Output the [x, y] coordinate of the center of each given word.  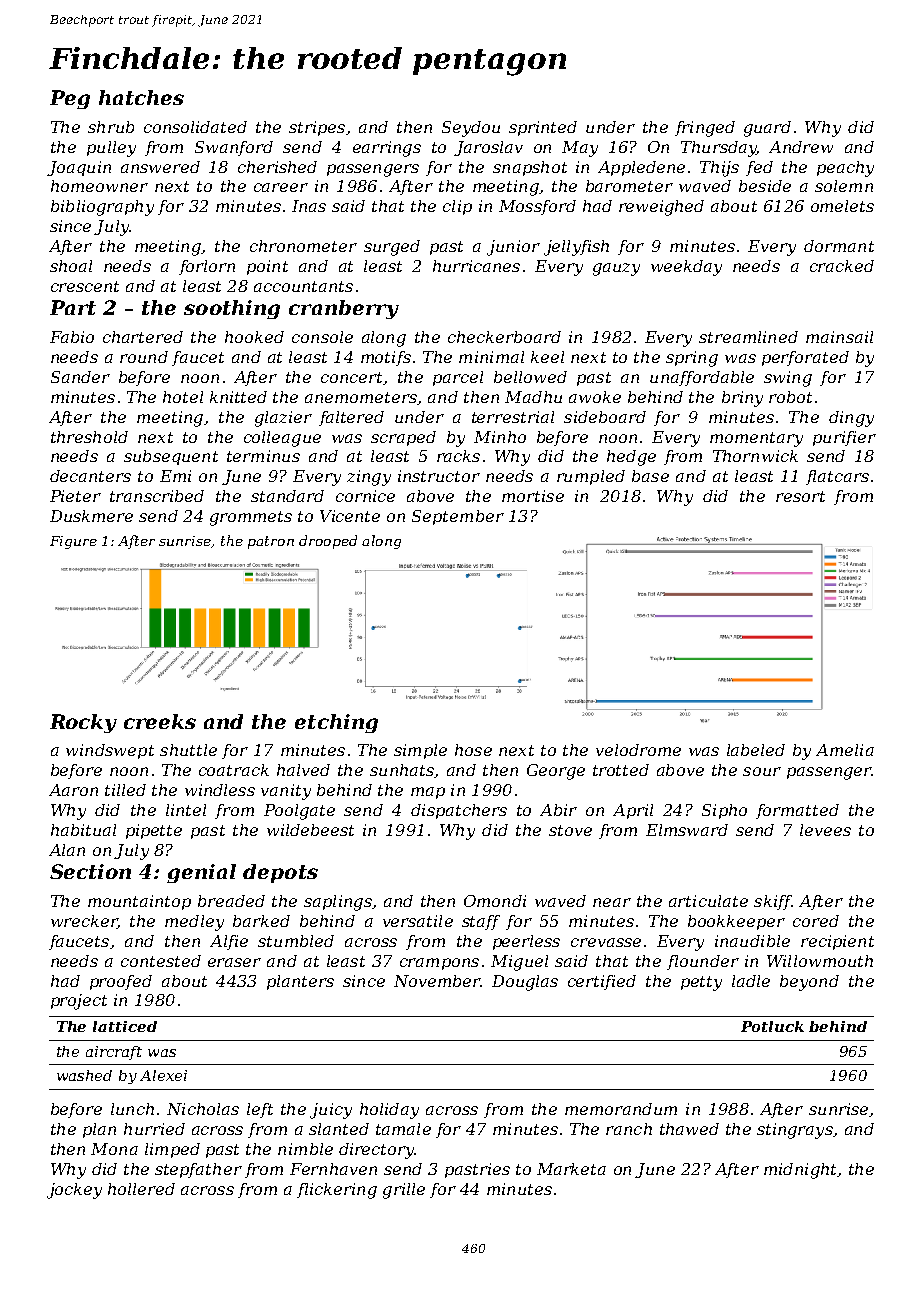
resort [800, 496]
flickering [337, 1191]
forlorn [207, 267]
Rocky [83, 723]
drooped [328, 542]
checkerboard [504, 337]
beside [765, 186]
